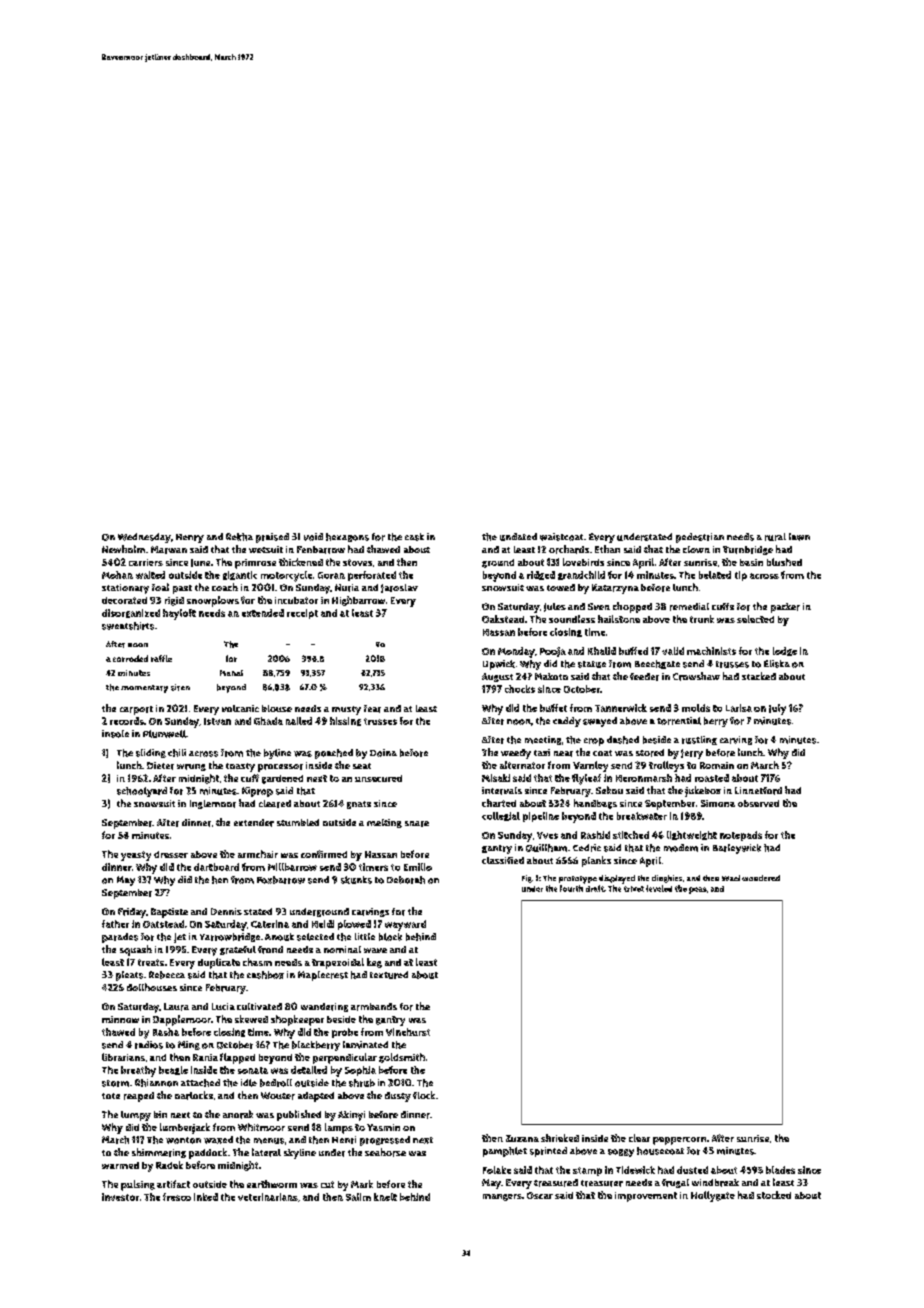  What do you see at coordinates (120, 1197) in the page?
I see `investor` at bounding box center [120, 1197].
